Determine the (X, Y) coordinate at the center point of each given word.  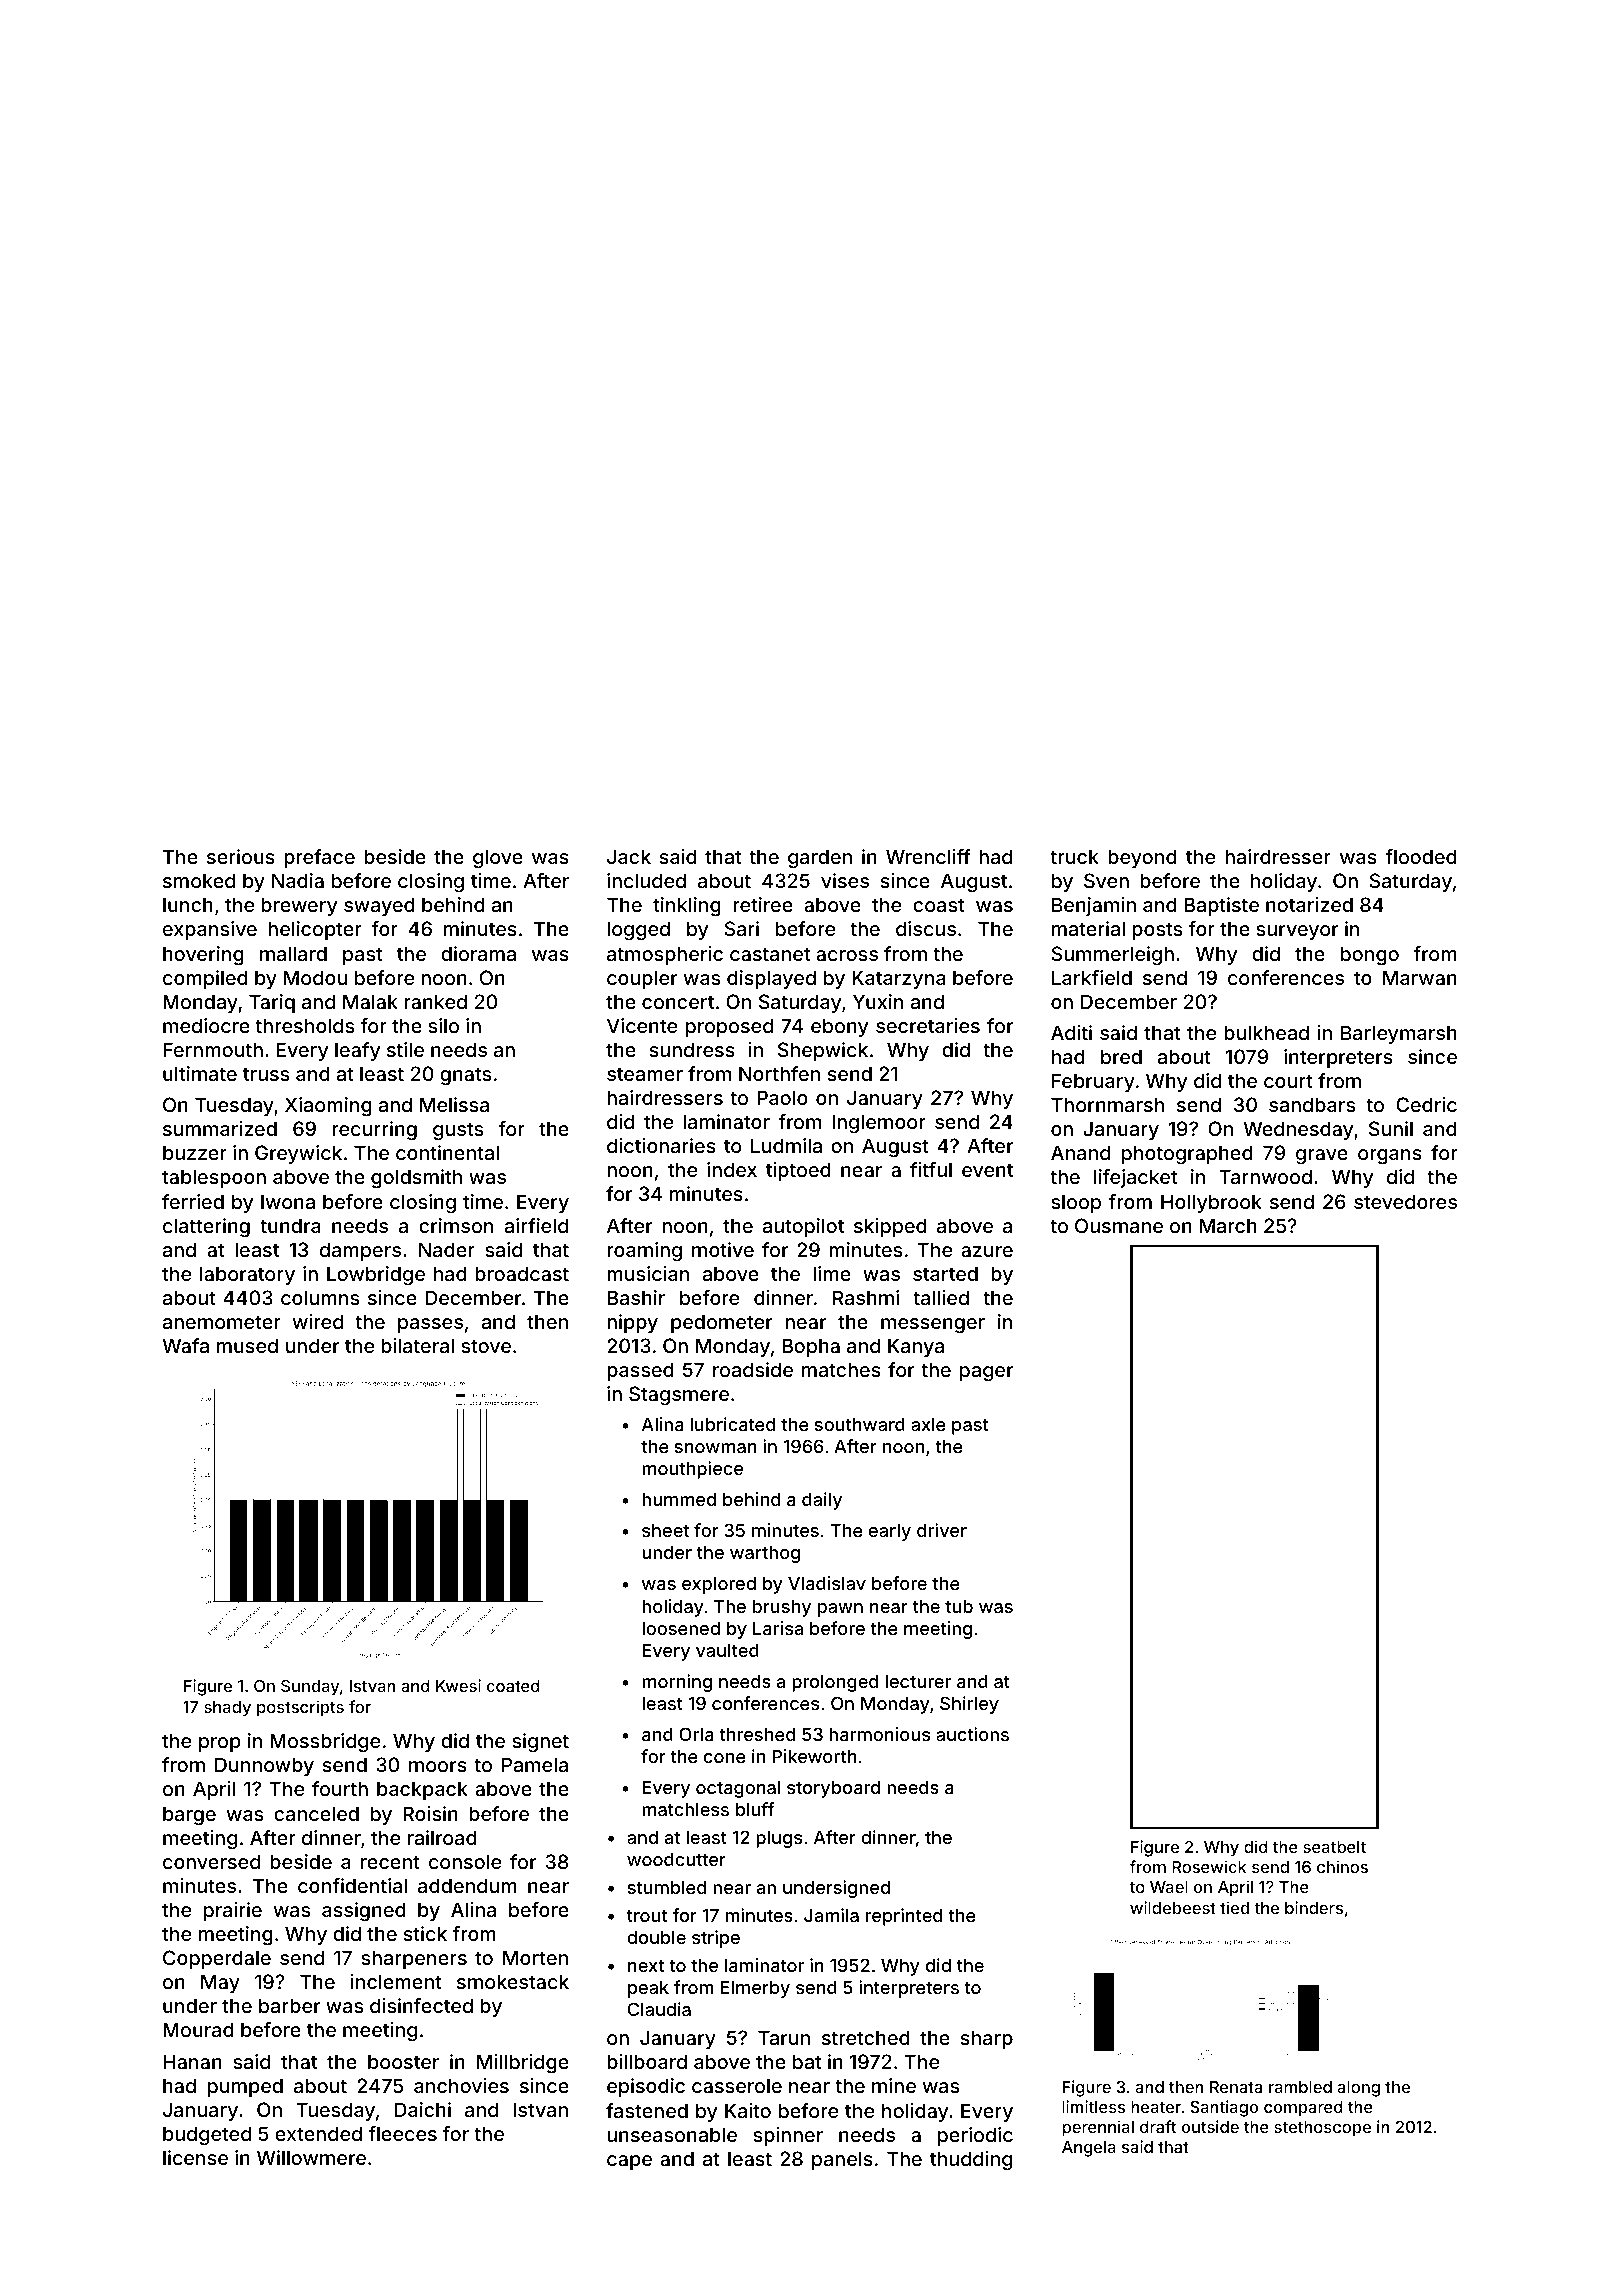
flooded (1421, 856)
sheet (665, 1530)
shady (227, 1709)
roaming (644, 1251)
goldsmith (416, 1178)
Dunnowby (264, 1766)
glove (498, 858)
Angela (1089, 2149)
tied (1234, 1907)
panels (842, 2160)
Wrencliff (928, 856)
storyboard (833, 1789)
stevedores (1405, 1201)
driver (942, 1530)
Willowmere (311, 2157)
